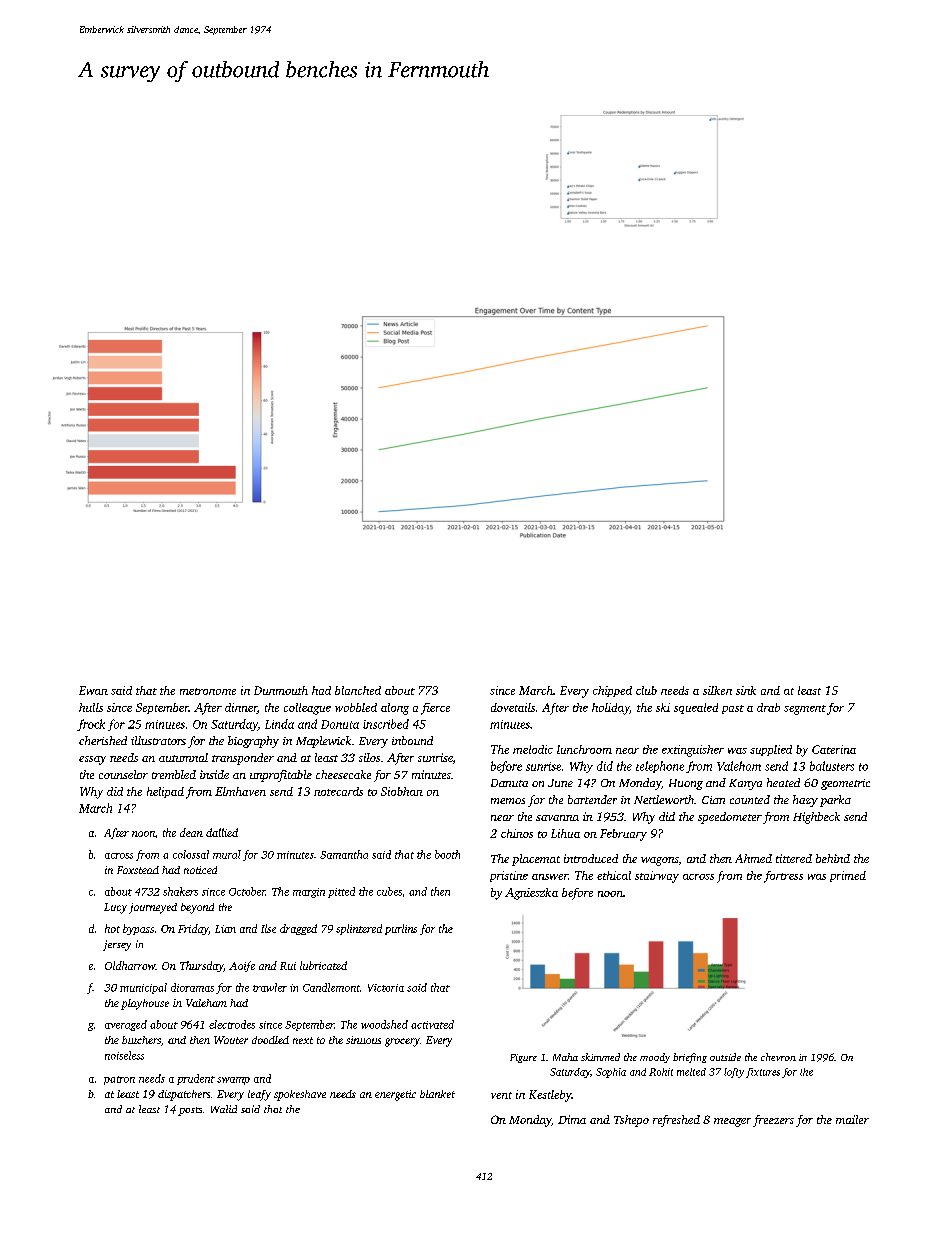 This screenshot has height=1233, width=952. What do you see at coordinates (191, 854) in the screenshot?
I see `colossal` at bounding box center [191, 854].
